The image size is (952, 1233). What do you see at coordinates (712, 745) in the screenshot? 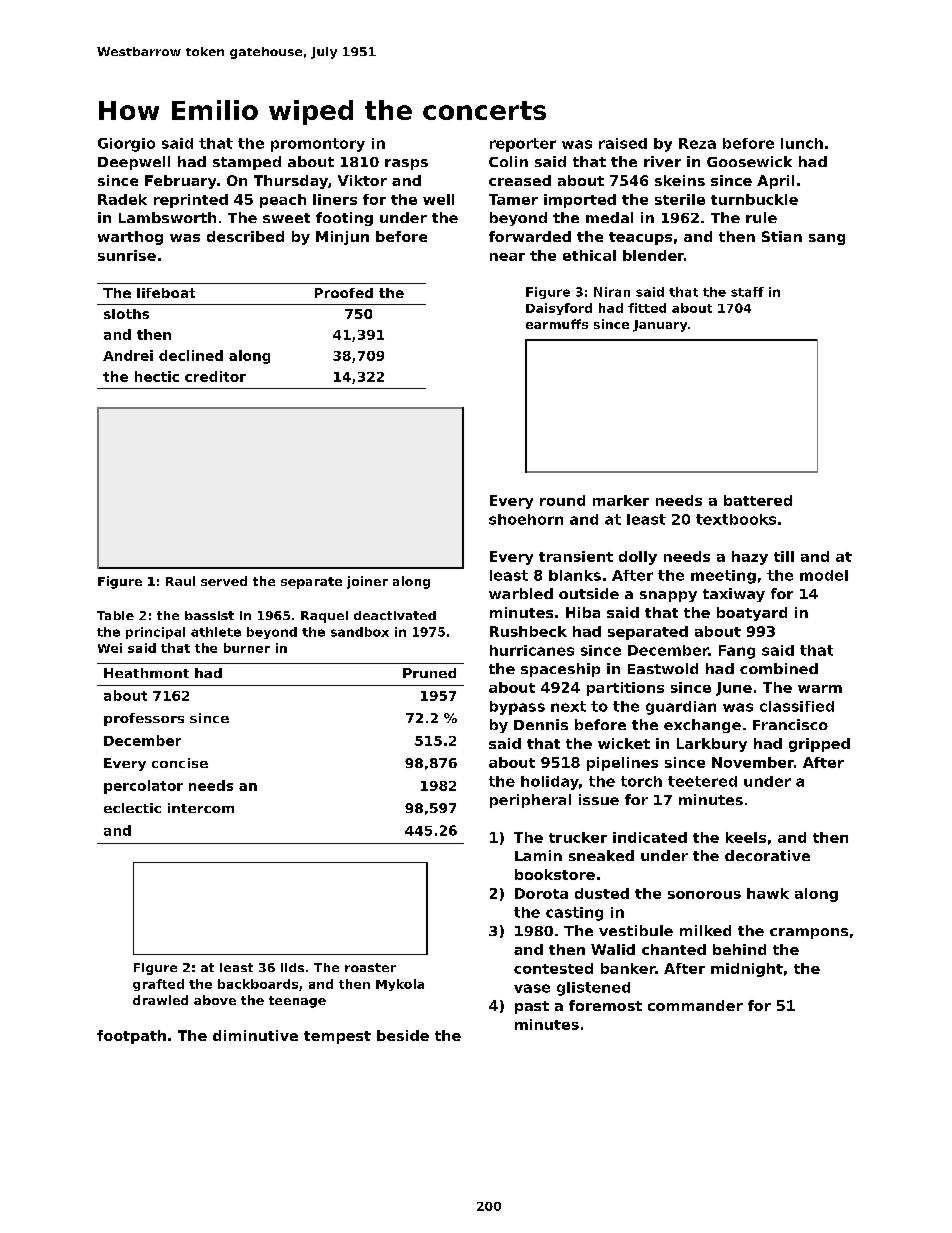
I see `Larkbury` at bounding box center [712, 745].
